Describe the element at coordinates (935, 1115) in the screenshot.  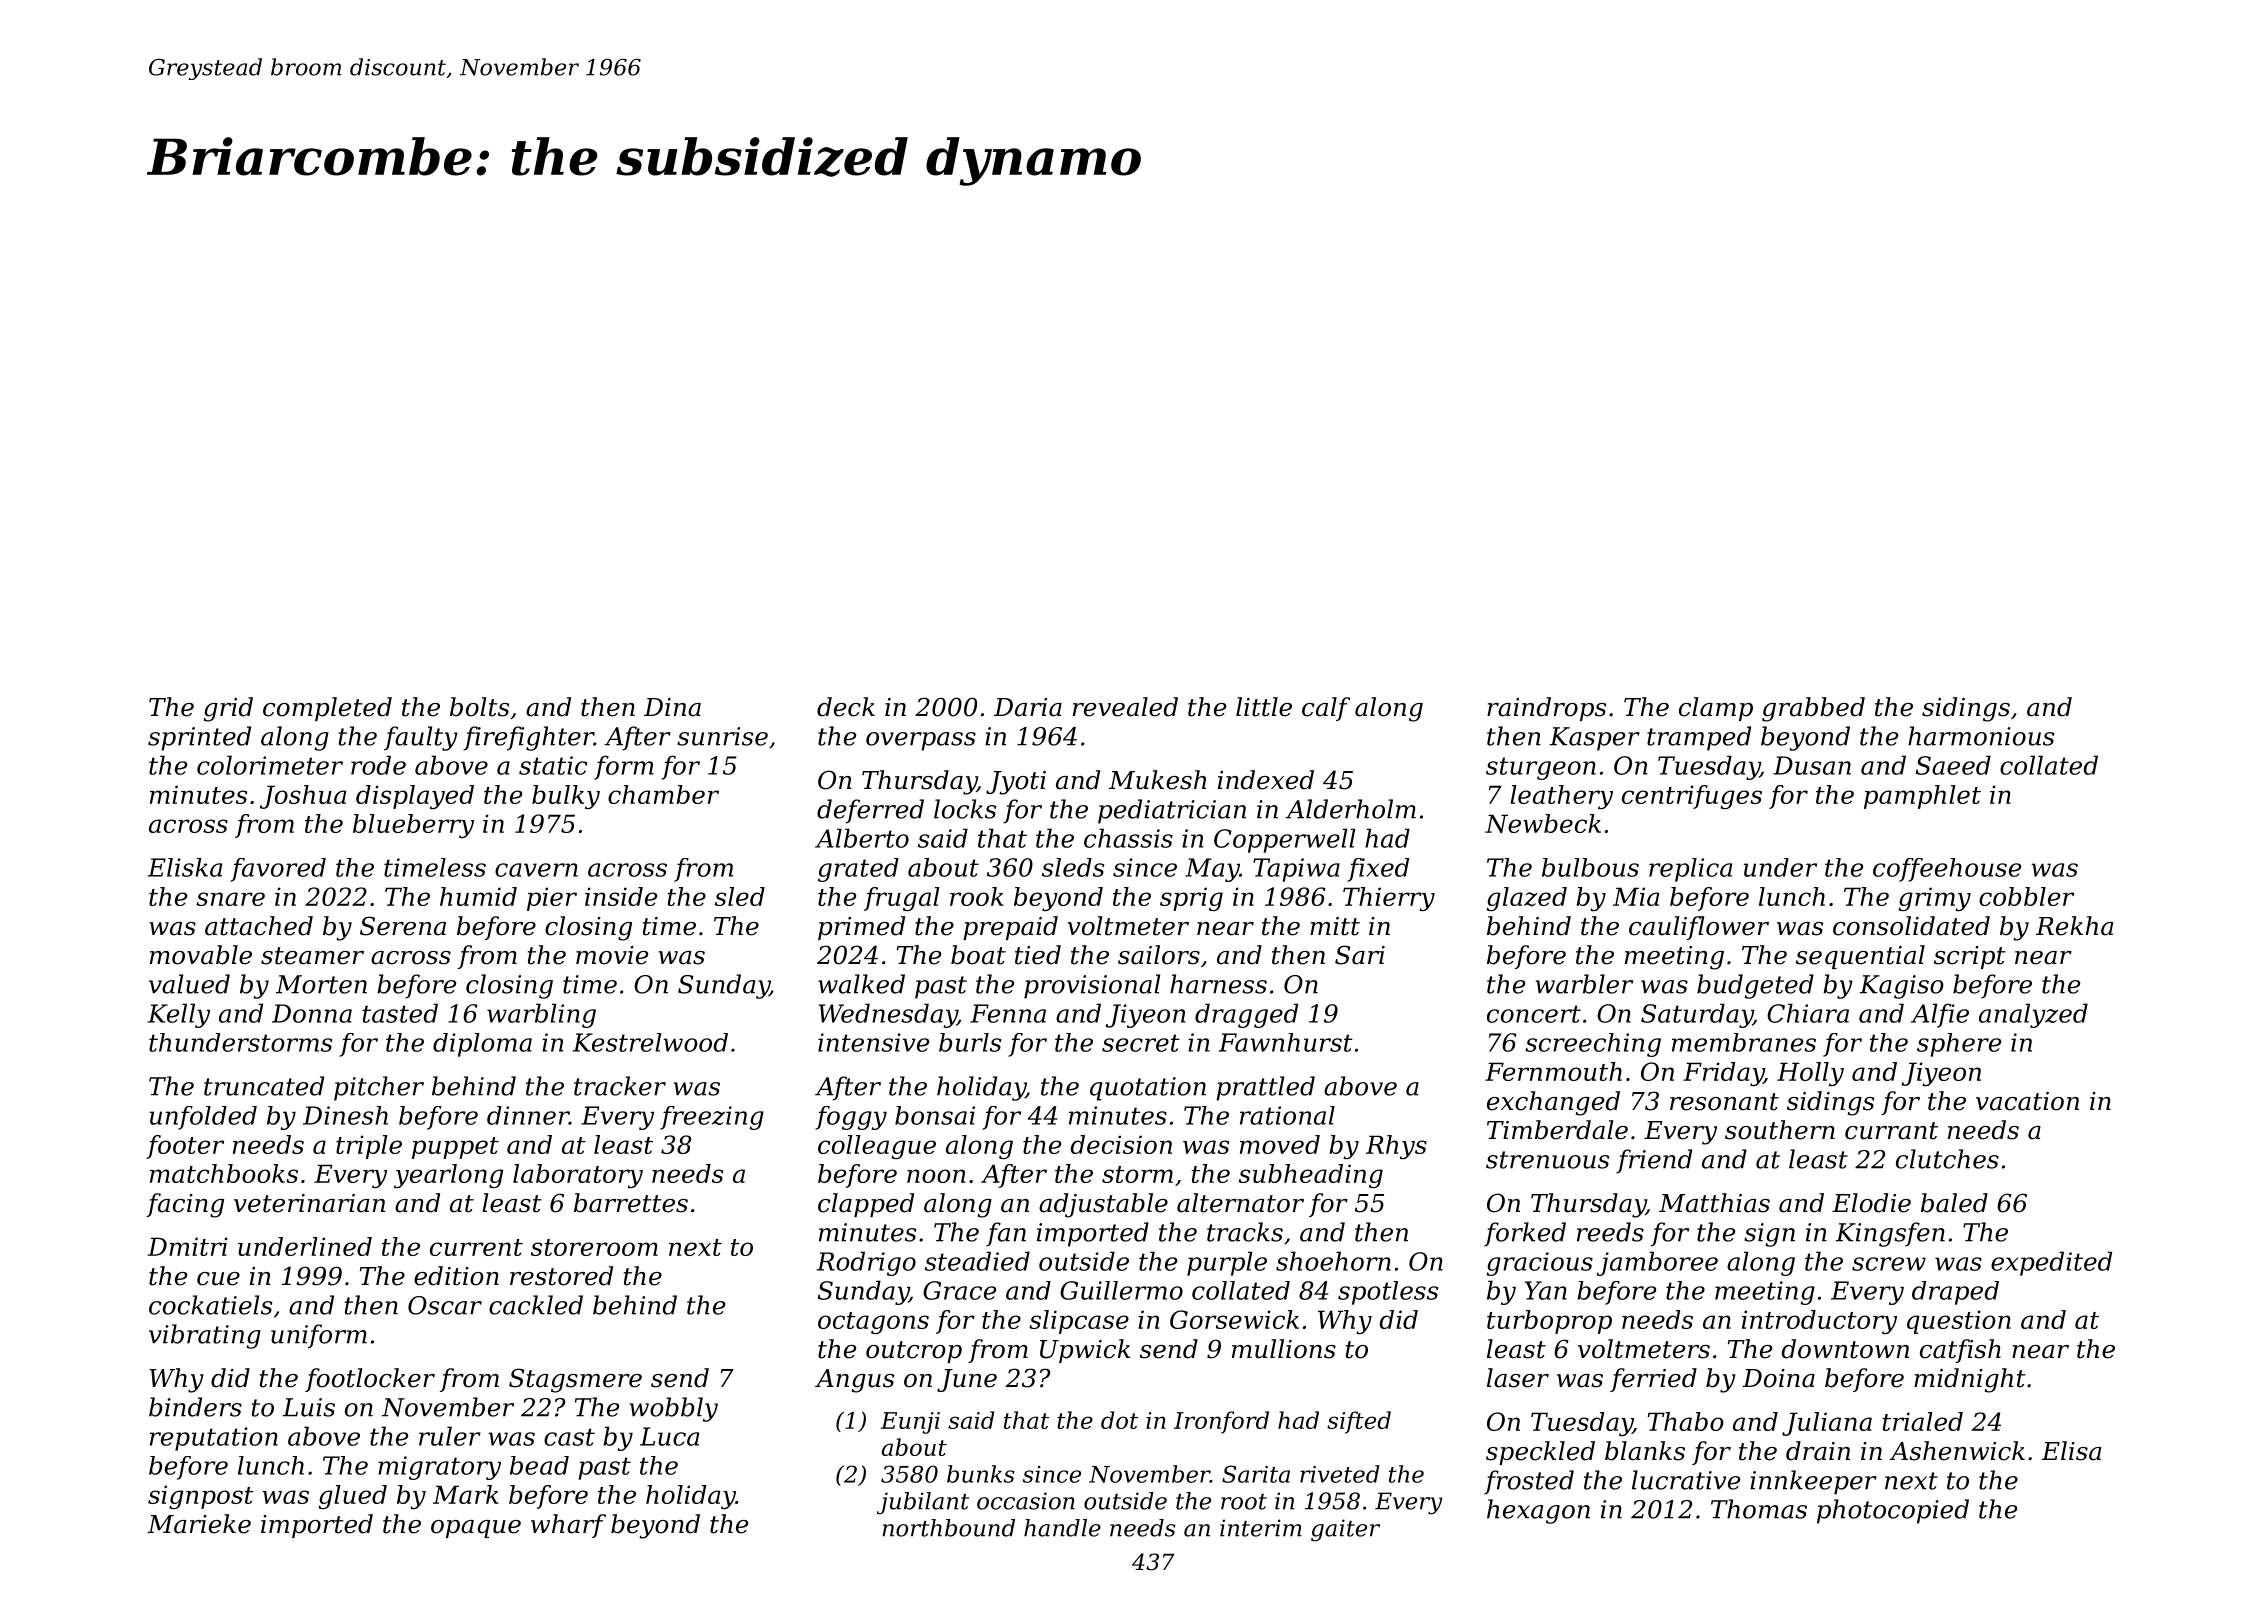
I see `bonsai` at that location.
